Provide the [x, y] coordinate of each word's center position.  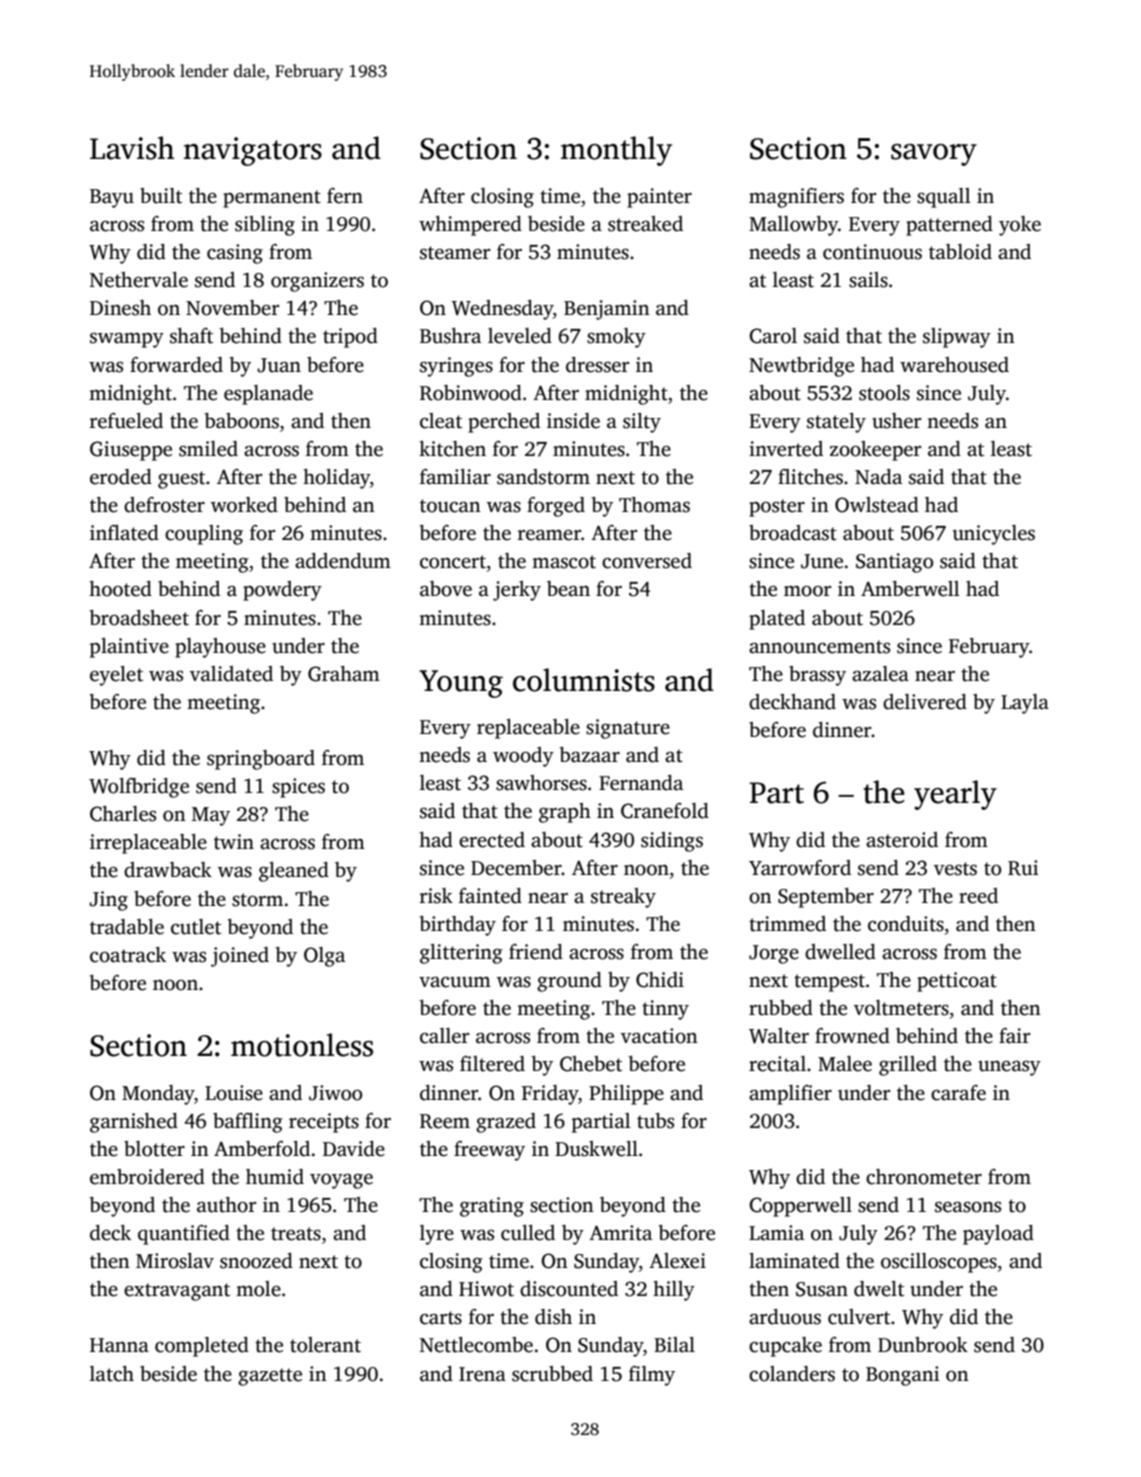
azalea [880, 674]
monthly [616, 151]
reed [978, 896]
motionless [302, 1045]
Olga [324, 957]
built [161, 196]
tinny [665, 1010]
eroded [121, 477]
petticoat [957, 982]
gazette [270, 1377]
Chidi [660, 980]
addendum [343, 561]
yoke [1020, 226]
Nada [878, 477]
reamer [549, 535]
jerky [517, 591]
